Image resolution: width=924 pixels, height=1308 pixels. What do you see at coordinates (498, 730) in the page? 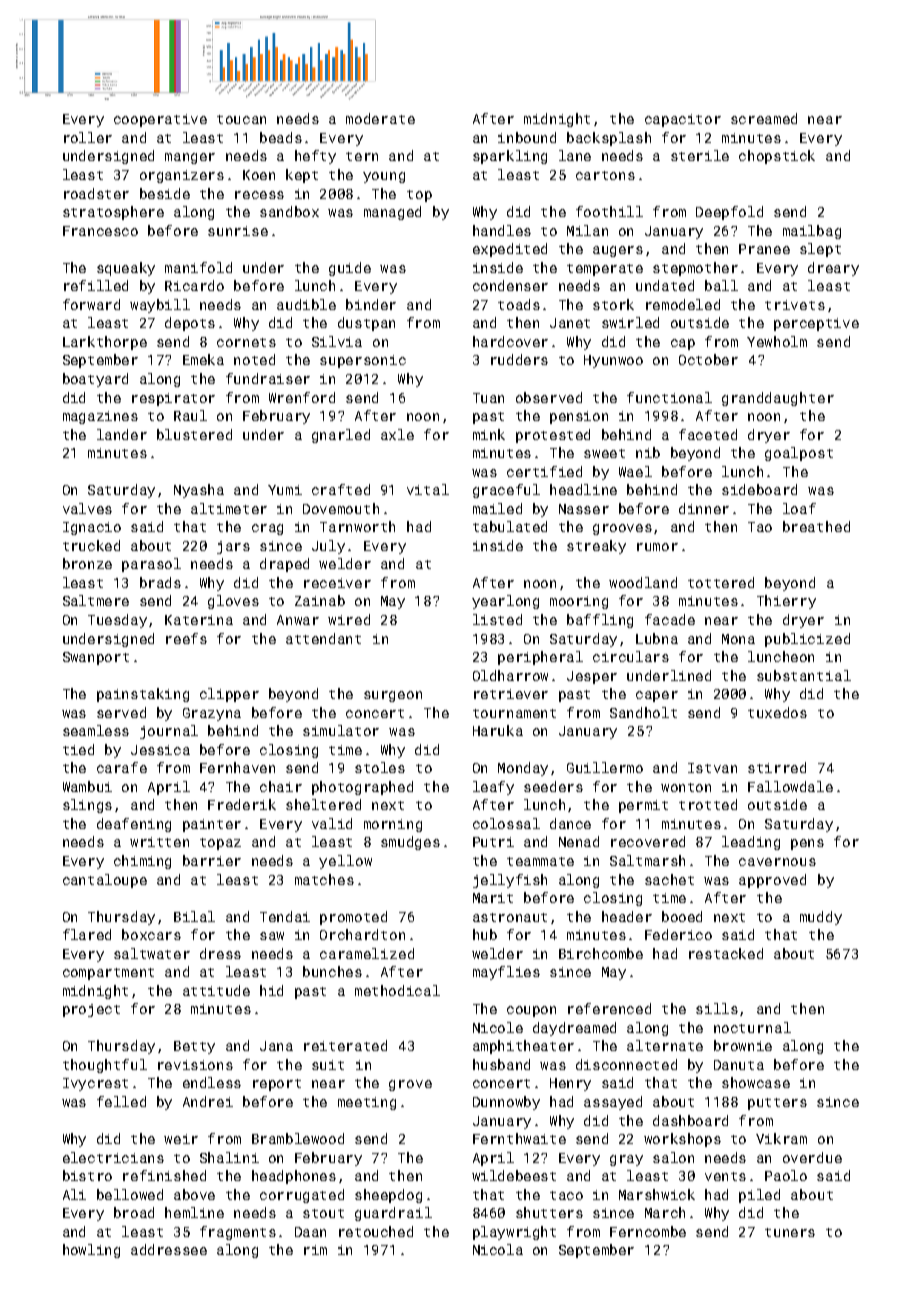
I see `Haruka` at bounding box center [498, 730].
